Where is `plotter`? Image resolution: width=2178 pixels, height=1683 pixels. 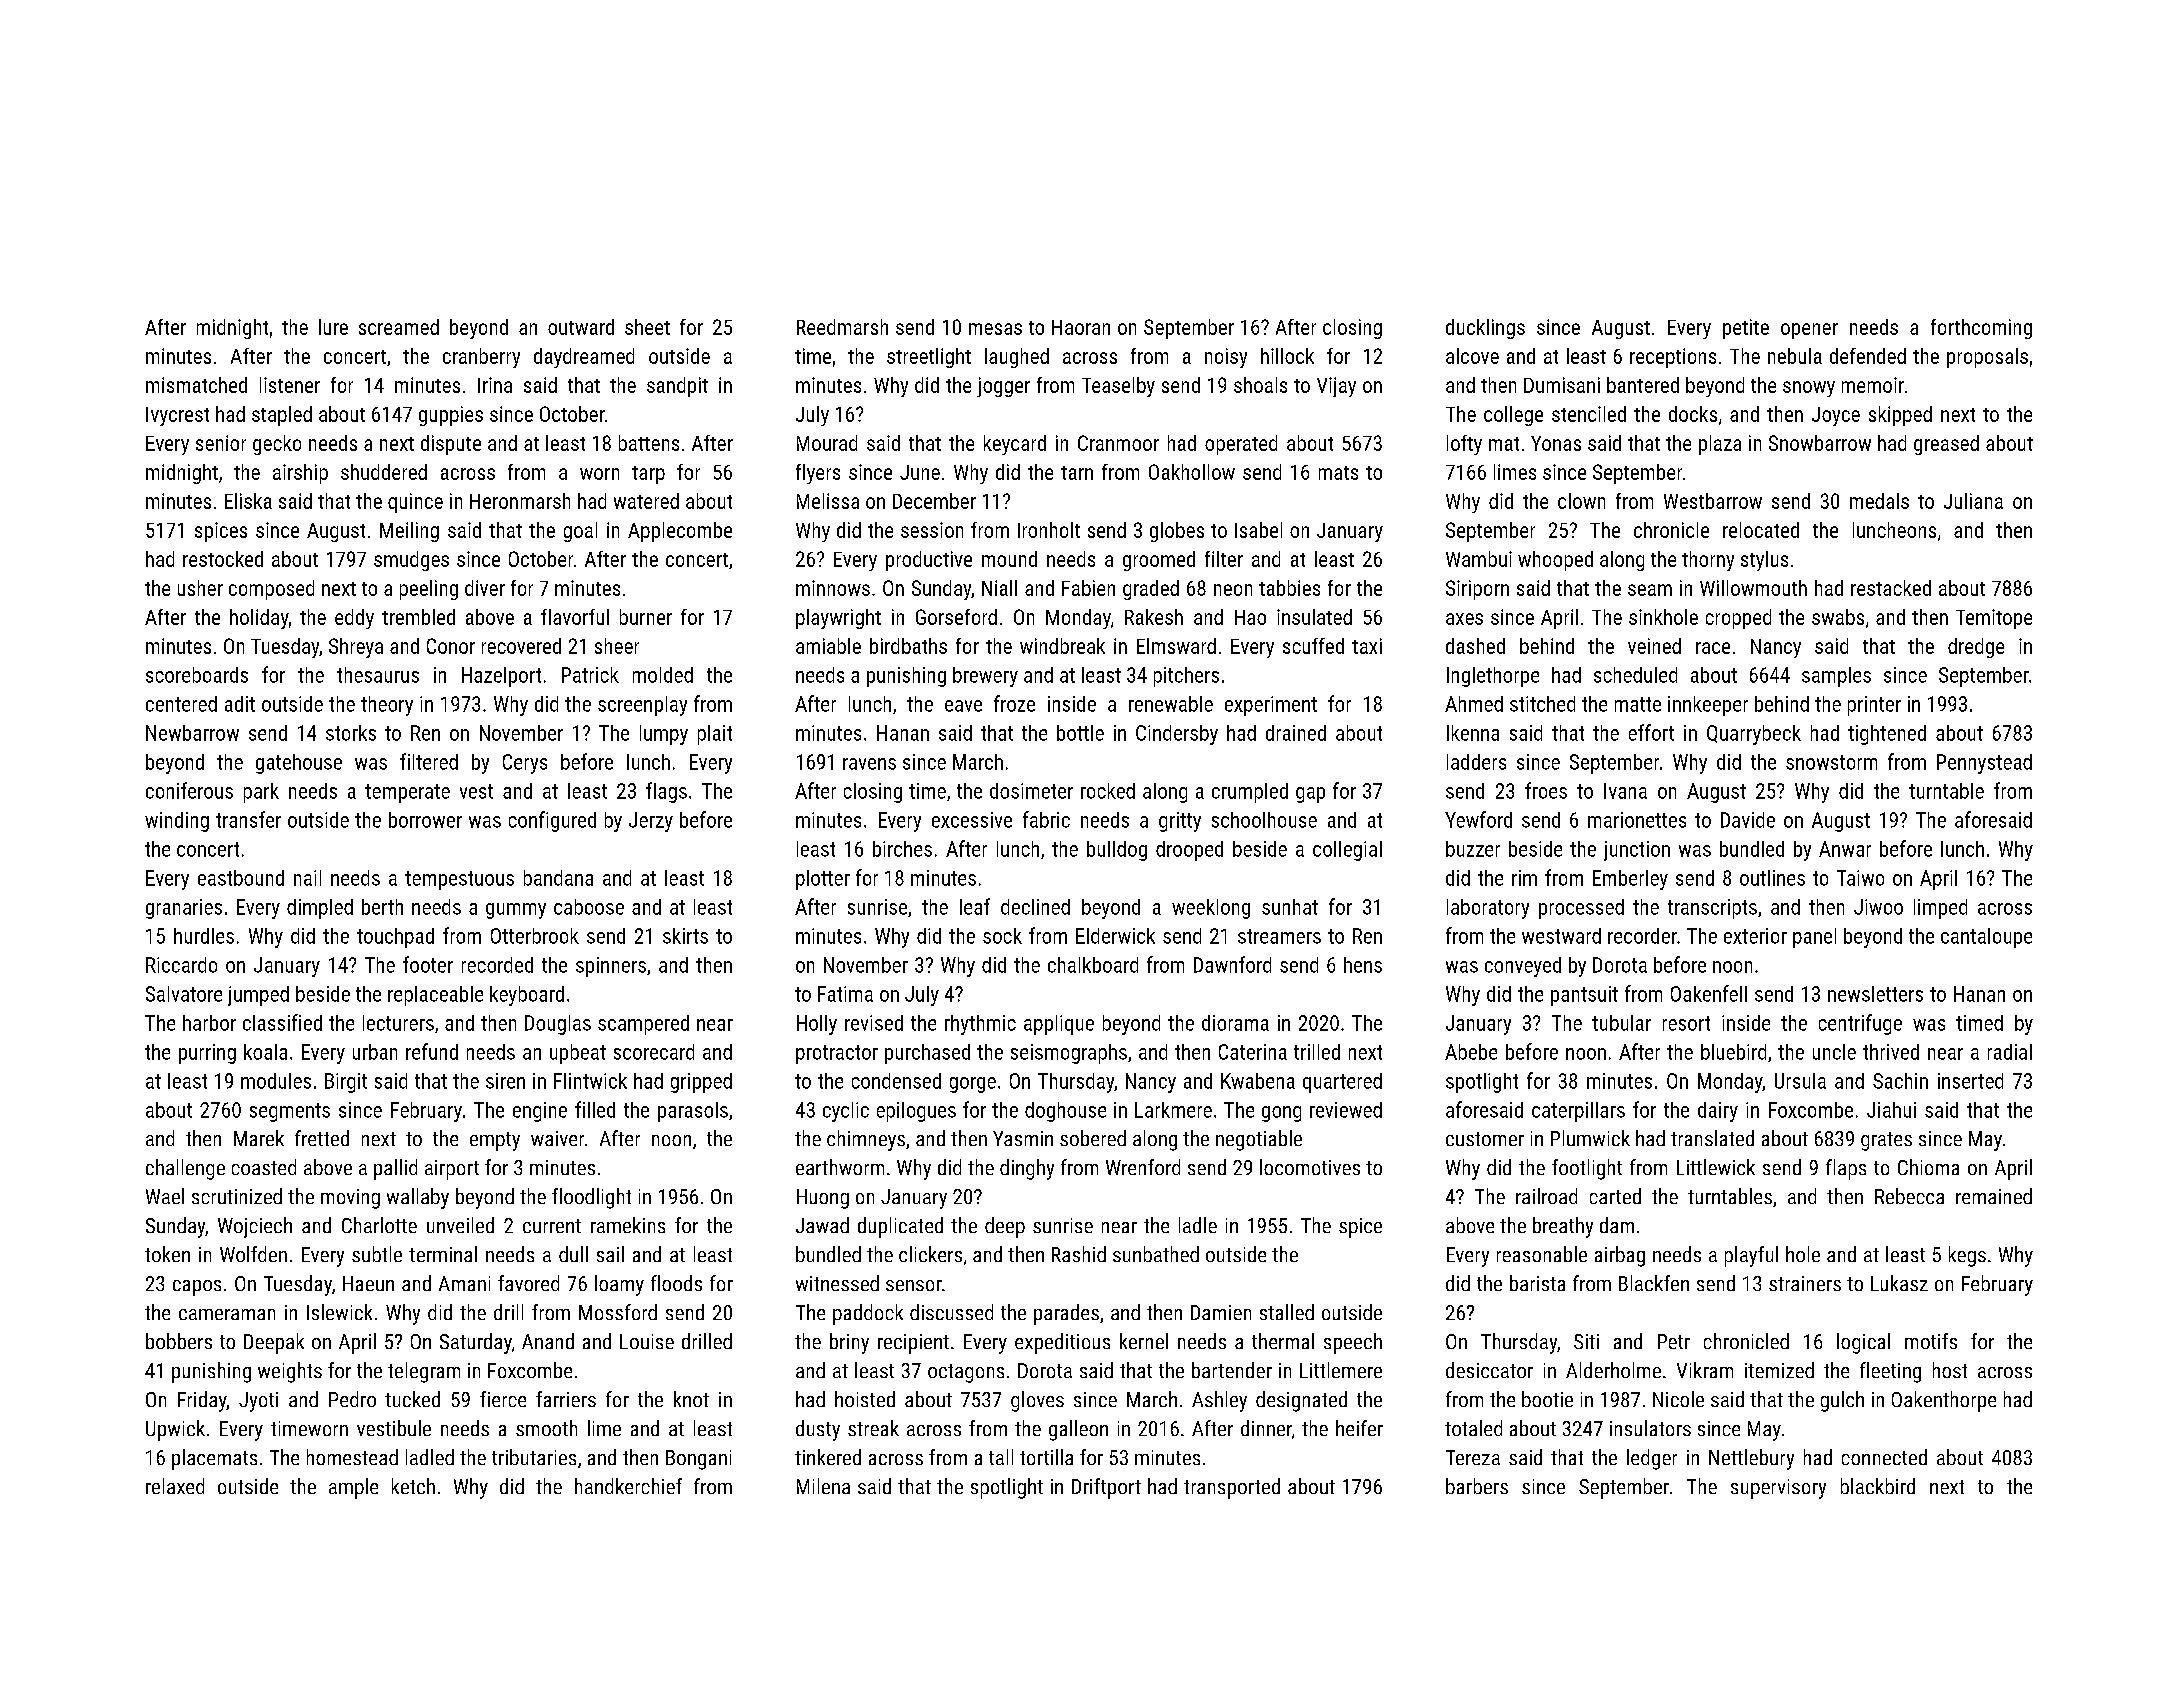
plotter is located at coordinates (823, 880).
